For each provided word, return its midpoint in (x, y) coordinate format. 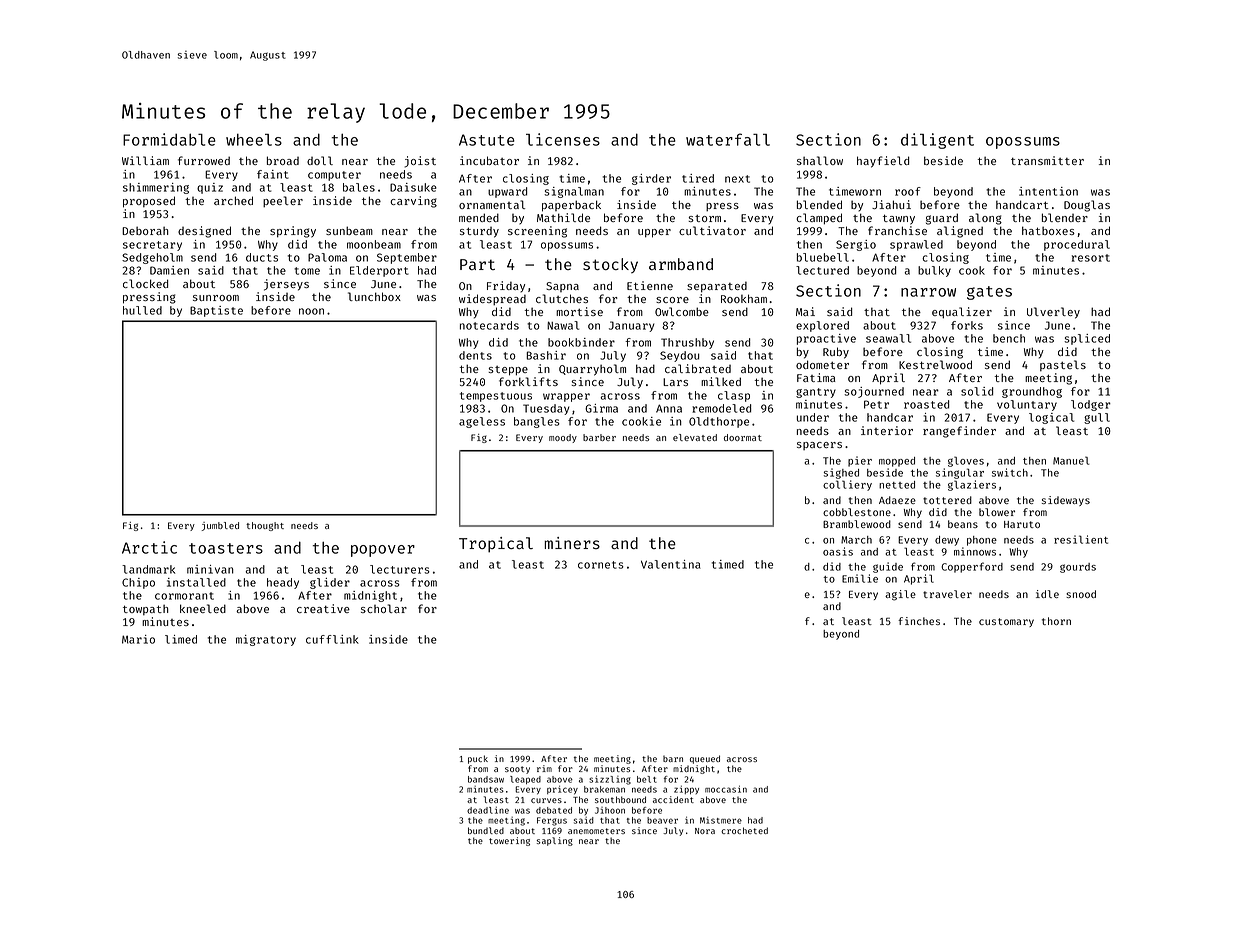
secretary (152, 246)
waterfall (728, 139)
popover (383, 551)
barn (673, 759)
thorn (1056, 621)
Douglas (1087, 206)
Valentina (671, 564)
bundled (486, 830)
